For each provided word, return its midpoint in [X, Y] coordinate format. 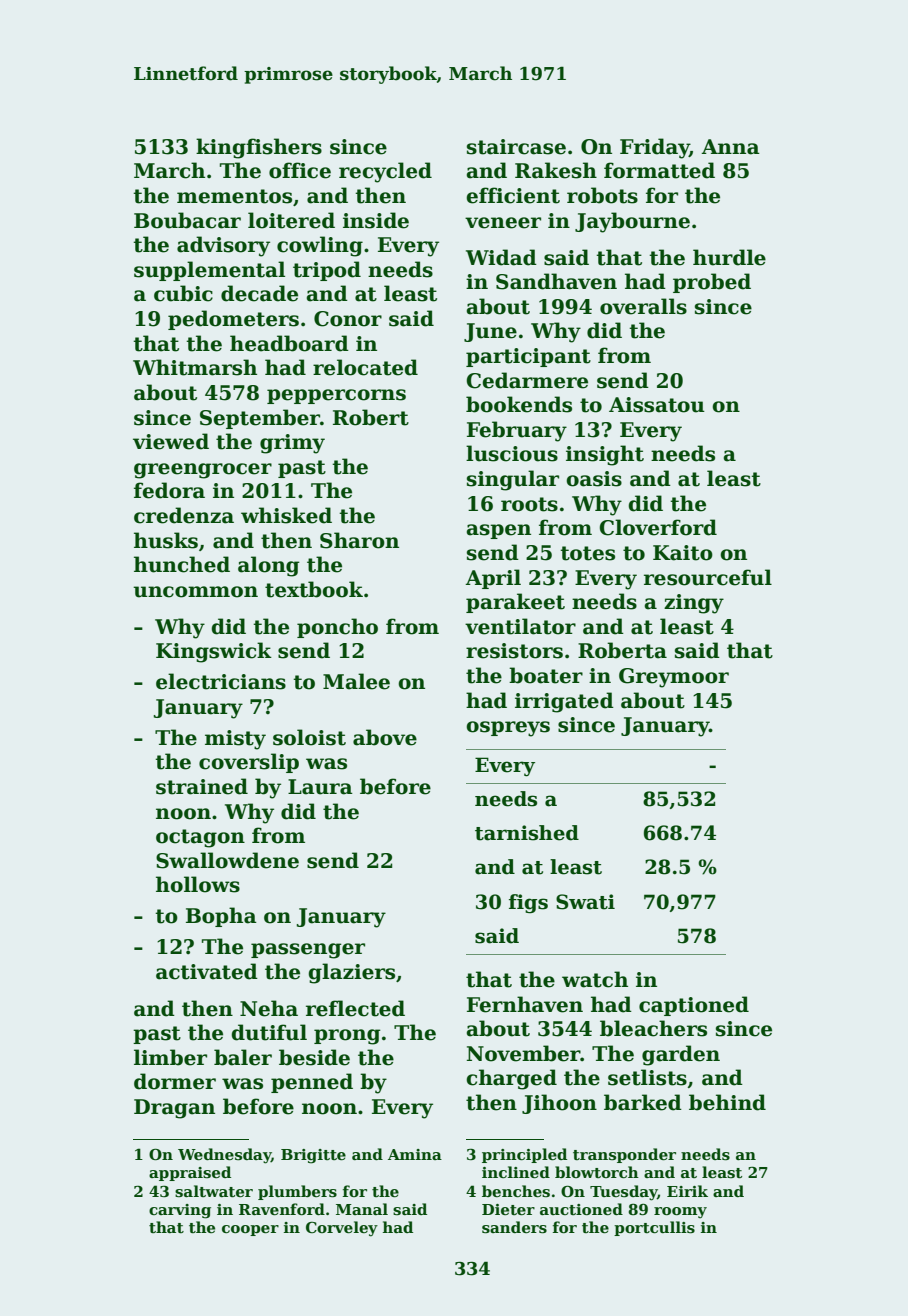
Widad [501, 257]
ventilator [520, 626]
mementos [234, 196]
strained [202, 786]
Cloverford [658, 527]
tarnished [527, 833]
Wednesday [224, 1156]
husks [166, 540]
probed [712, 283]
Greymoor [674, 678]
